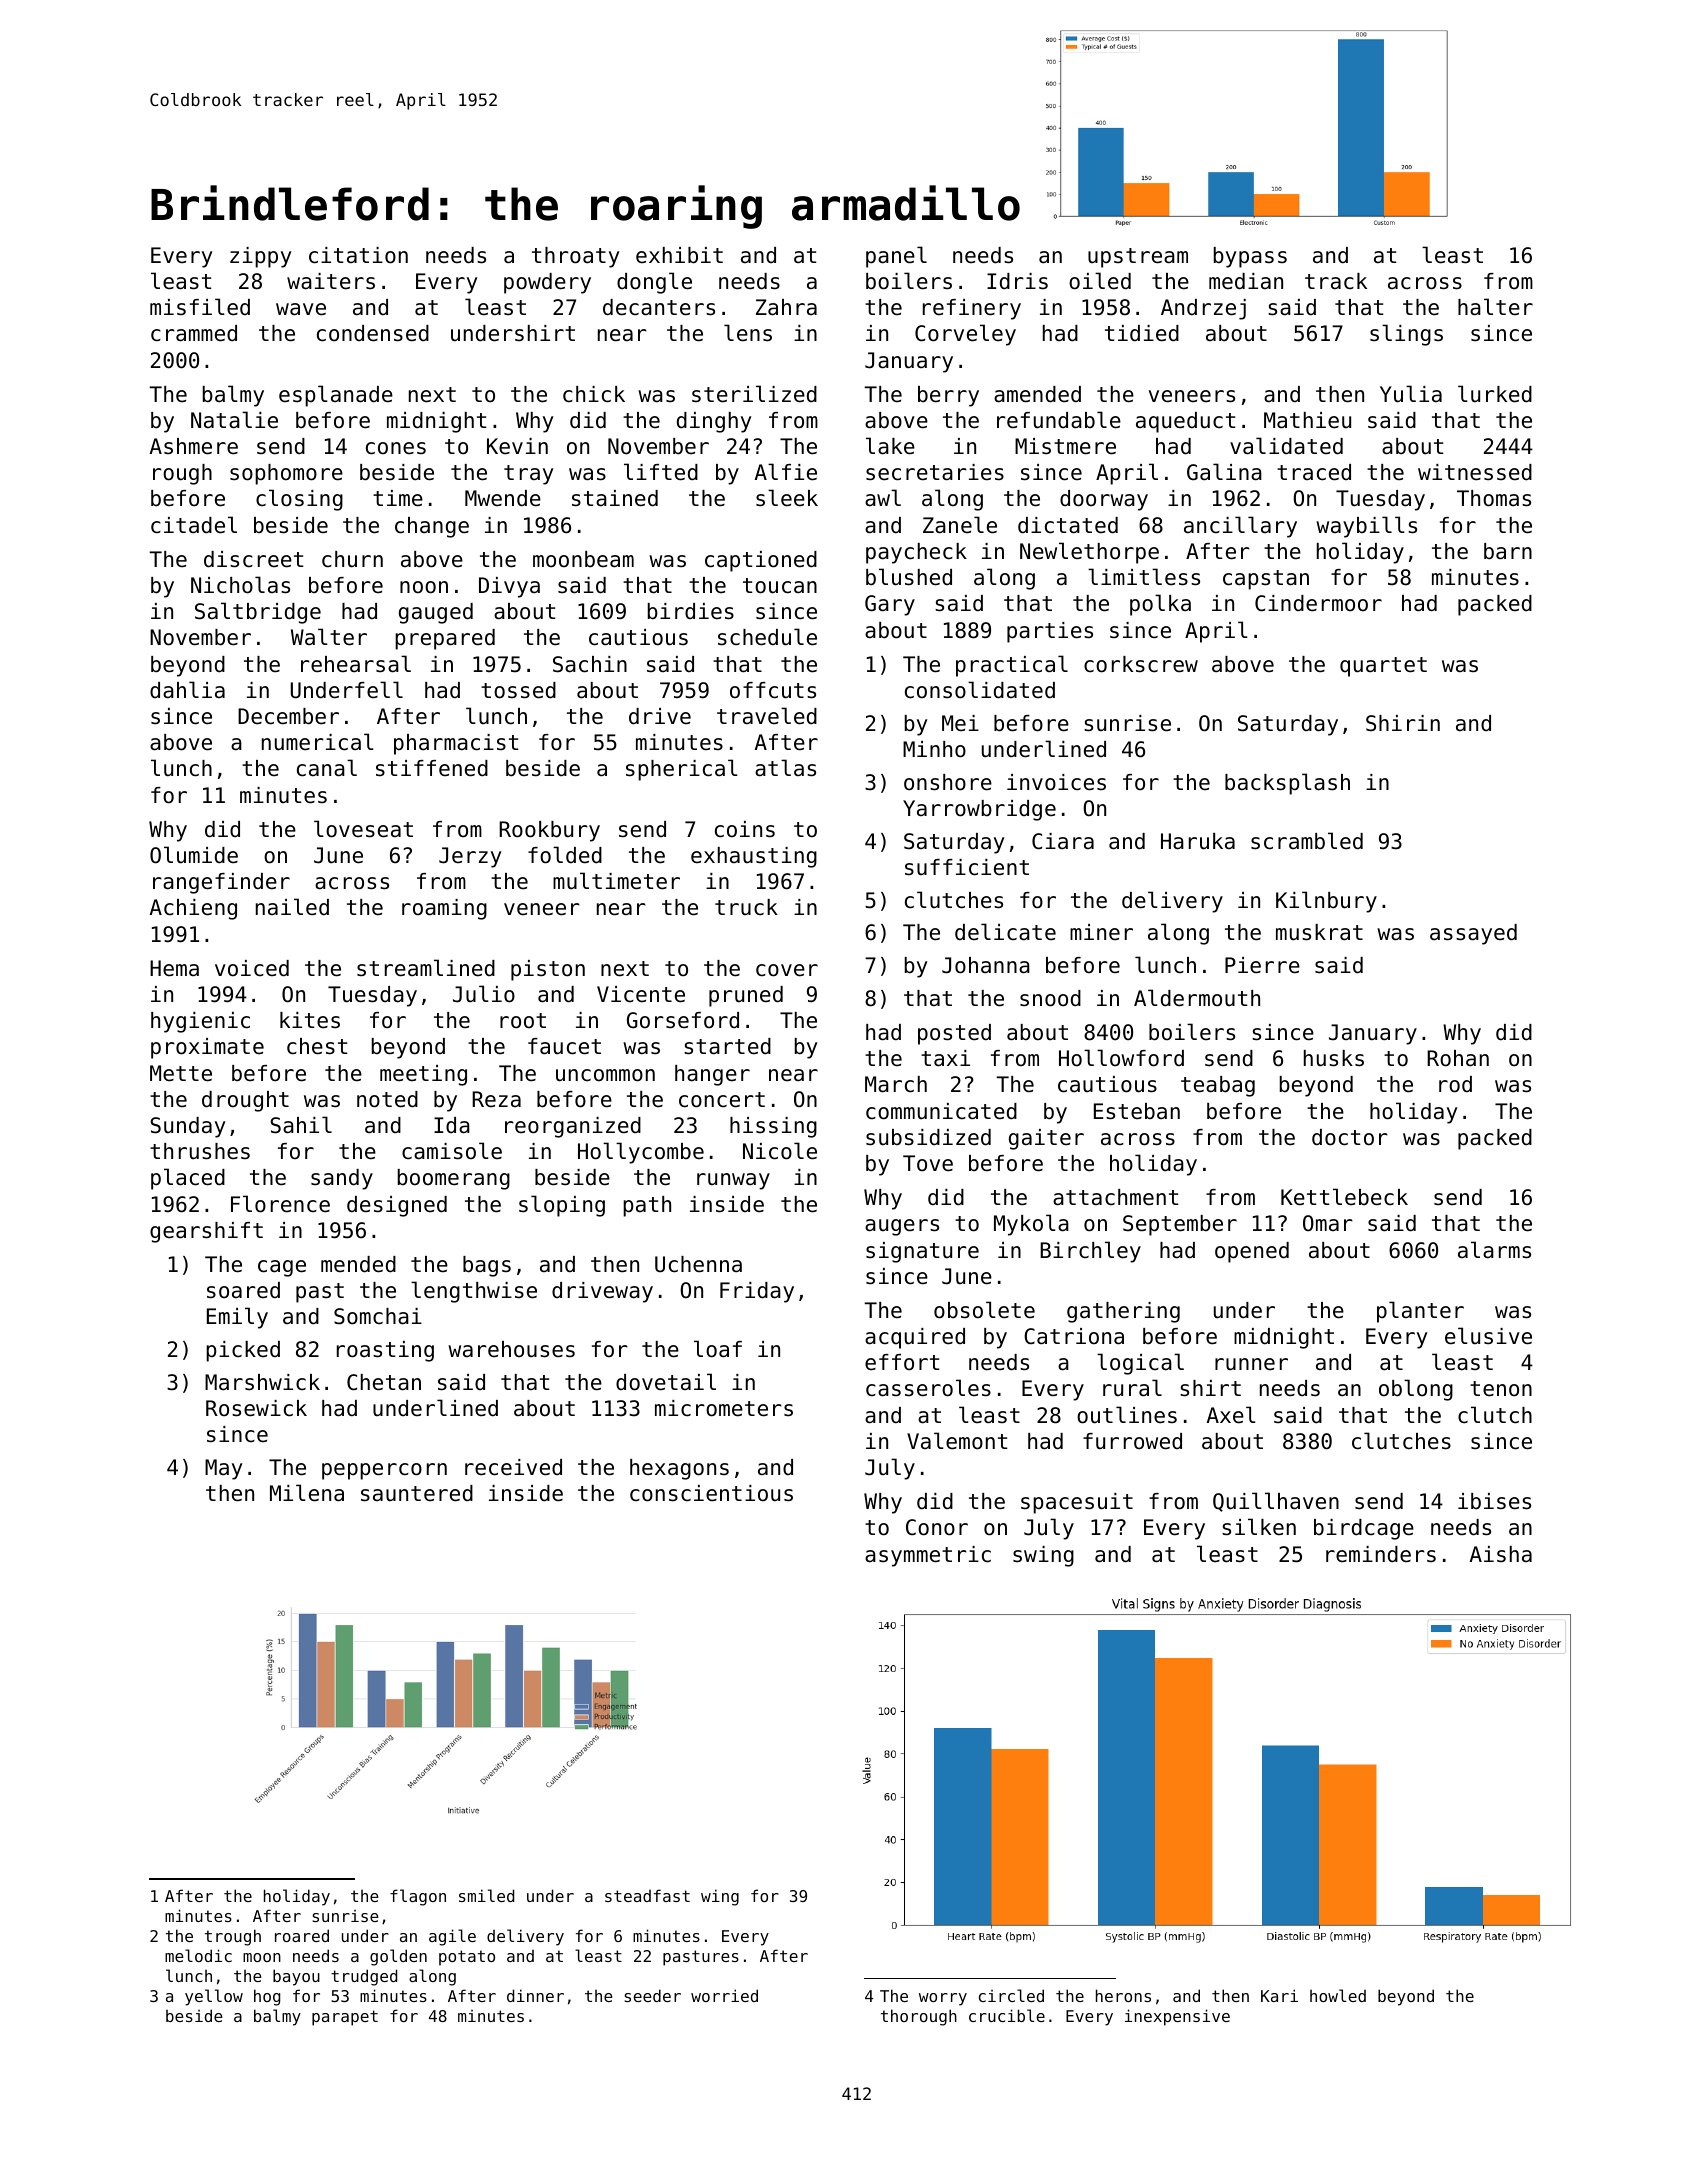  I want to click on upstream, so click(1138, 258).
